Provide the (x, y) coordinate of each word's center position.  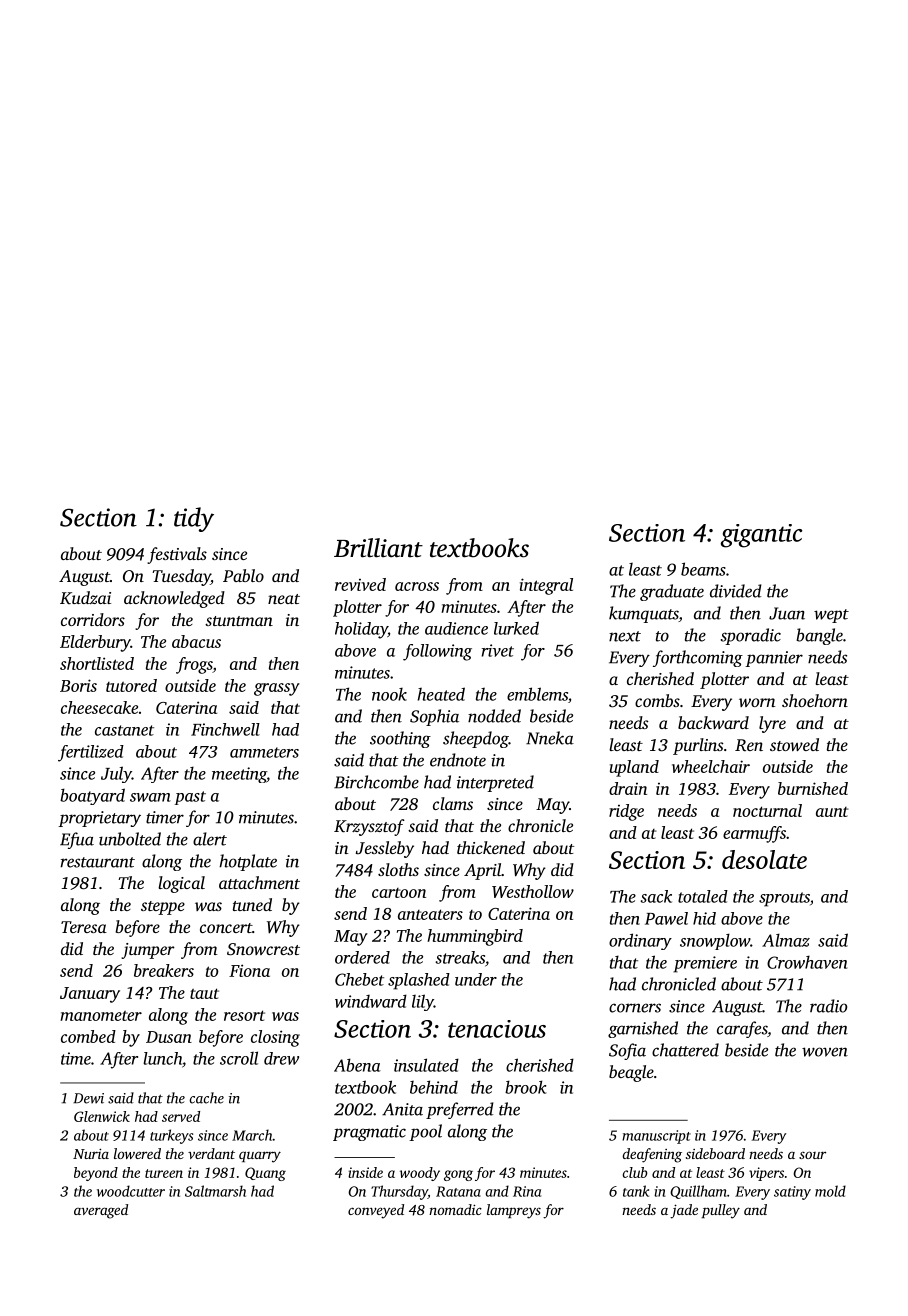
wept (831, 616)
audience (456, 628)
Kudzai (85, 597)
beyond (96, 1174)
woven (825, 1052)
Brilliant (378, 548)
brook (526, 1087)
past (190, 798)
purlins (698, 746)
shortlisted (97, 663)
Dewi (88, 1098)
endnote (458, 760)
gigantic (761, 536)
